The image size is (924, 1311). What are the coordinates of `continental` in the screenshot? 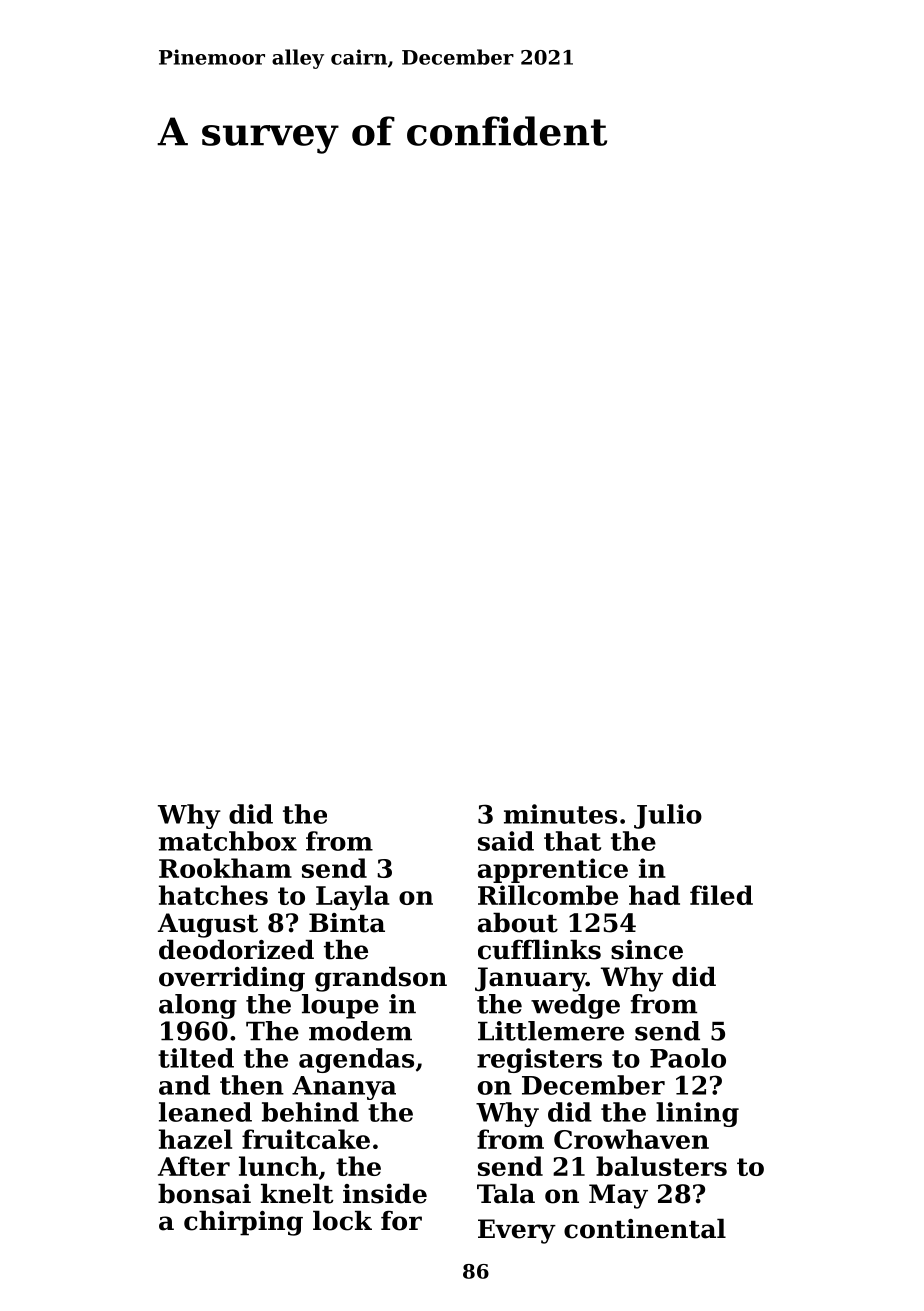 It's located at (645, 1228).
